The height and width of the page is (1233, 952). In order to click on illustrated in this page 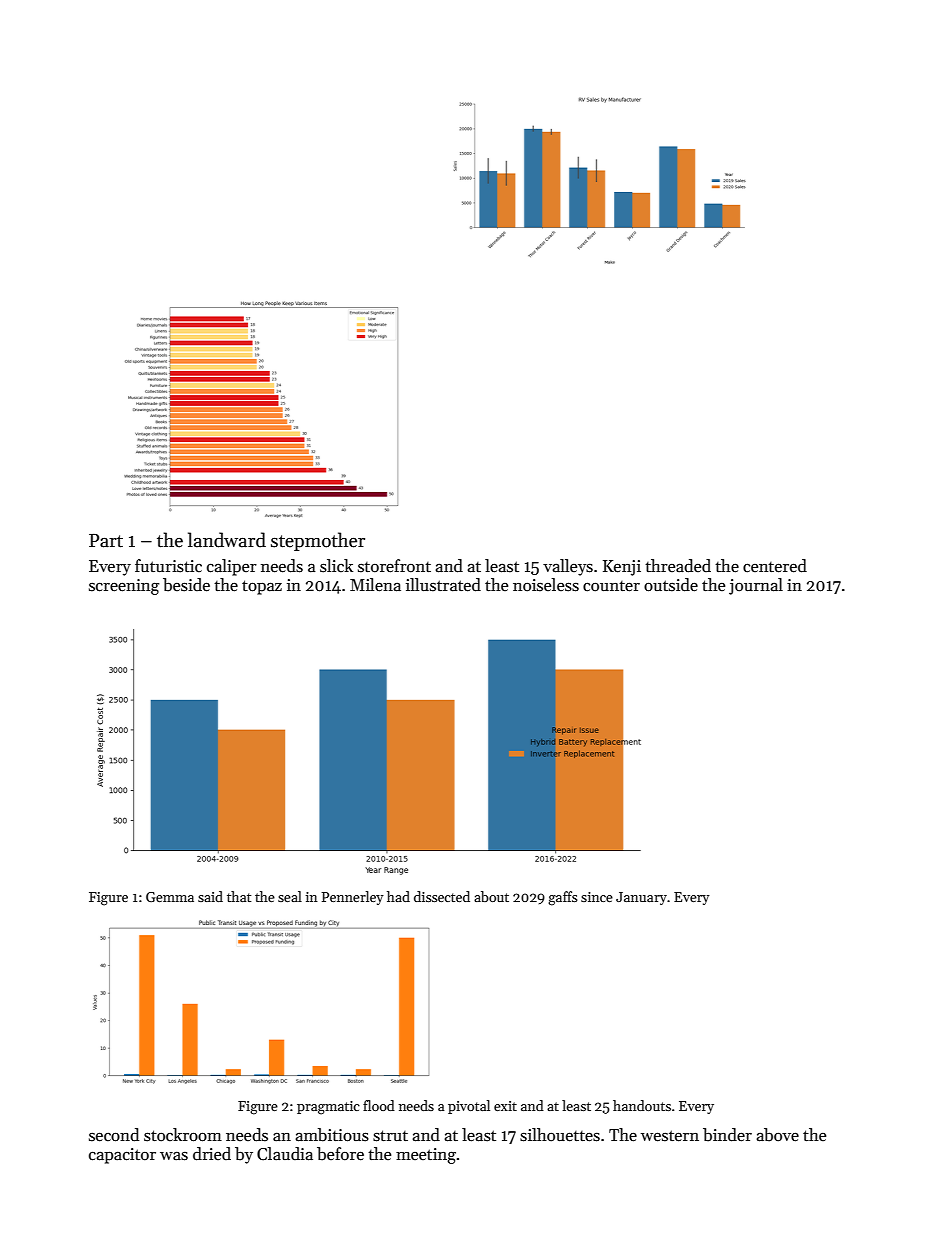, I will do `click(443, 585)`.
